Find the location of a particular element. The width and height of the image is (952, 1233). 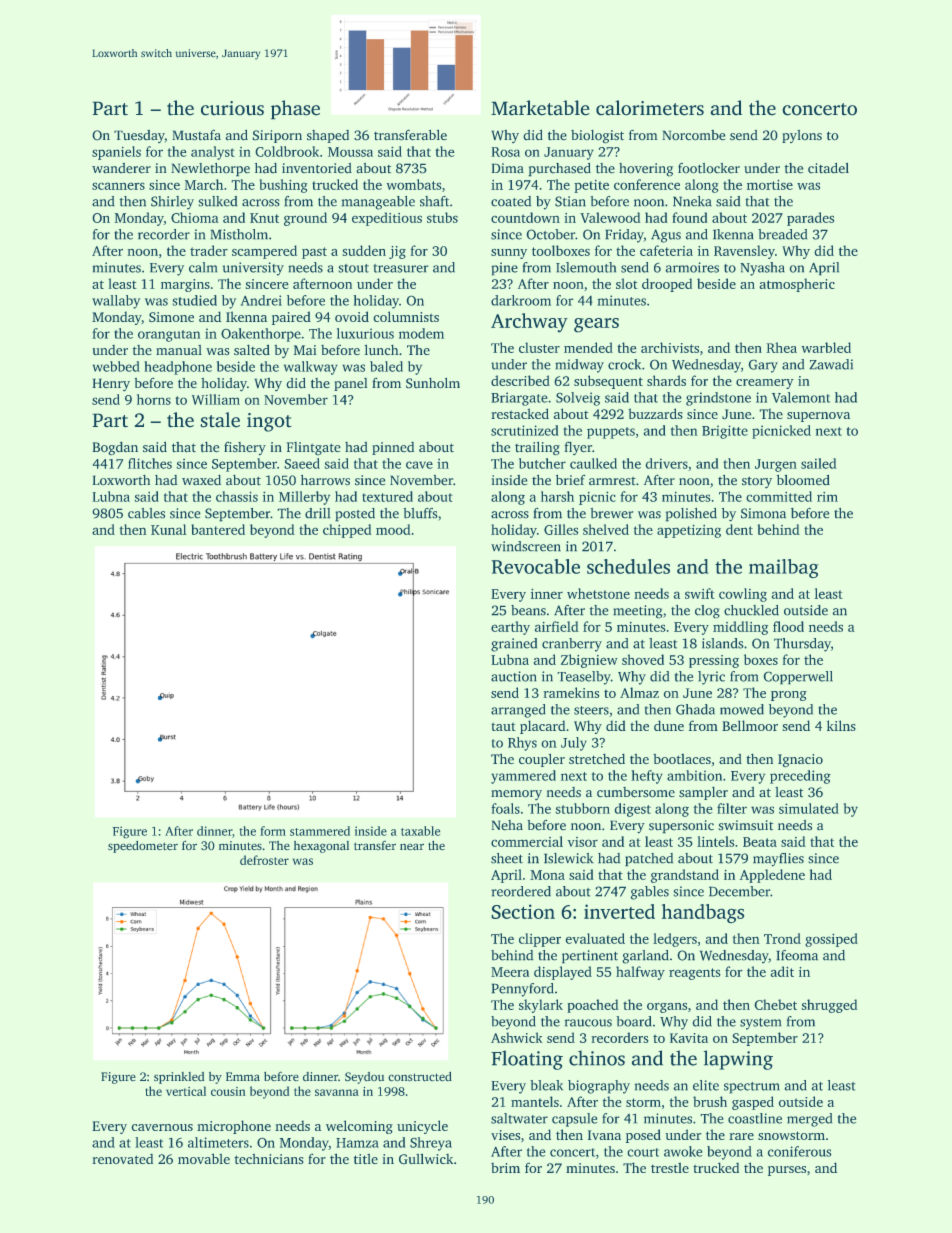

ambition is located at coordinates (694, 775).
